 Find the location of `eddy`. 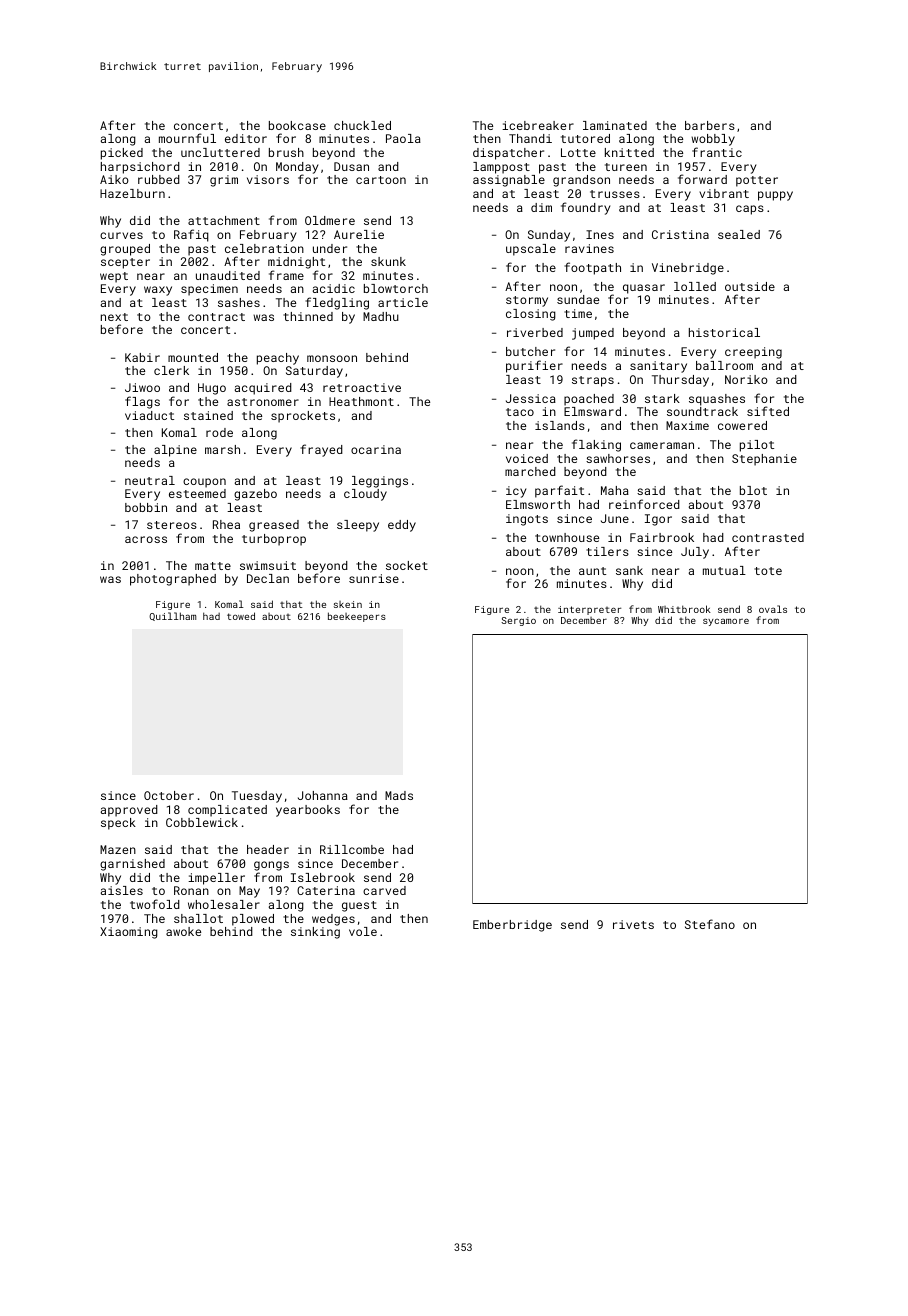

eddy is located at coordinates (402, 526).
